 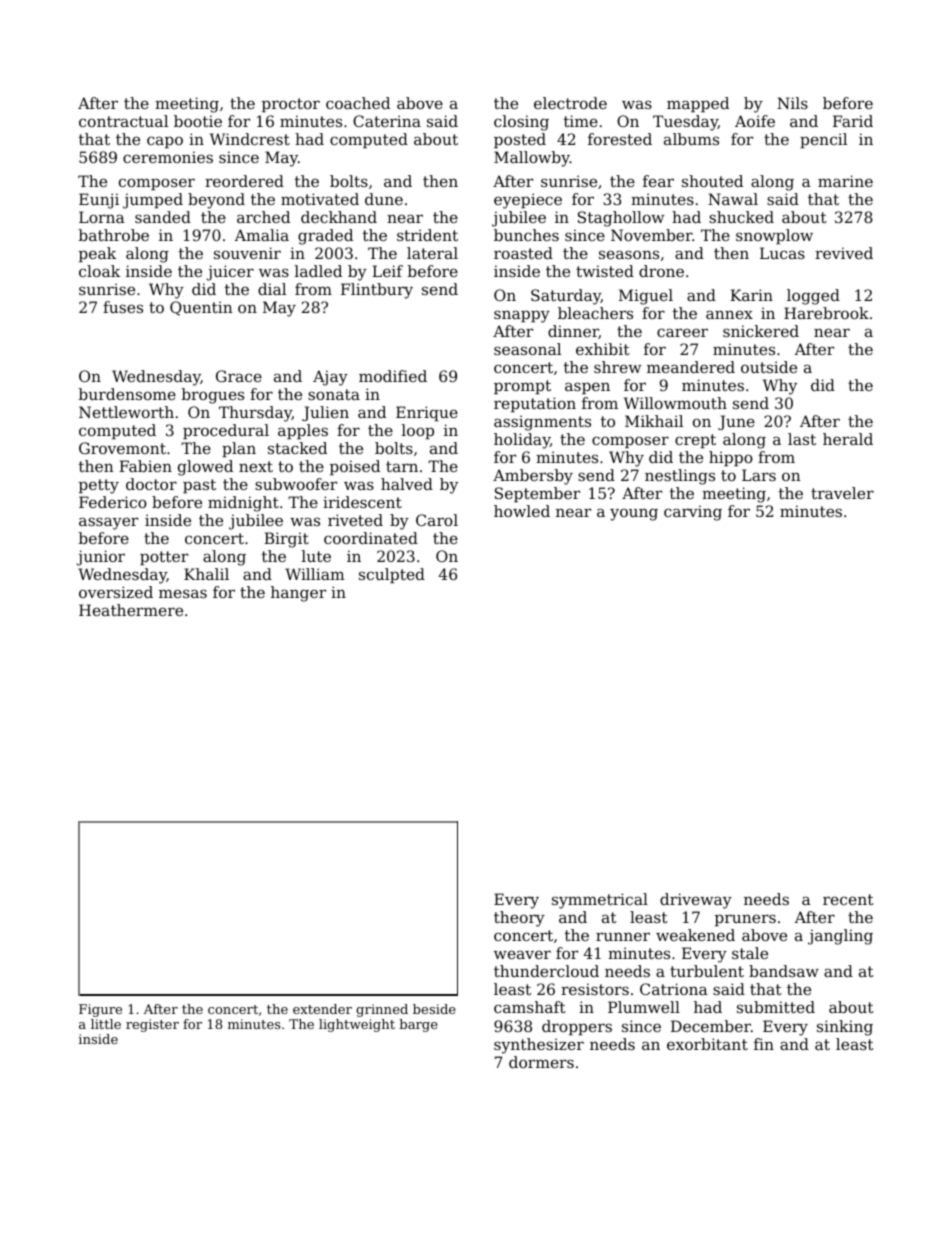 I want to click on Heathermere, so click(x=131, y=610).
